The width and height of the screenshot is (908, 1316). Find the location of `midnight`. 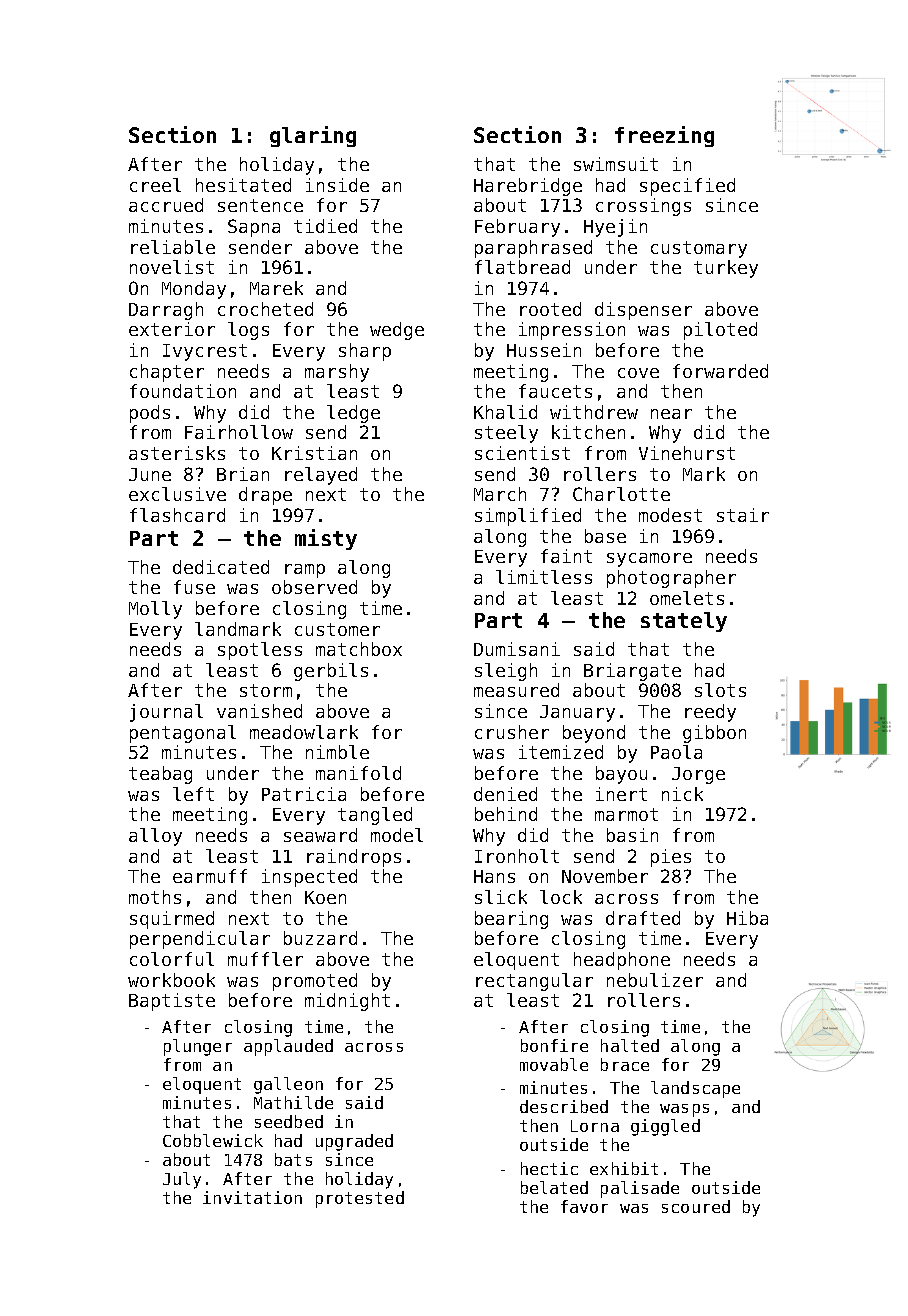

midnight is located at coordinates (347, 1002).
